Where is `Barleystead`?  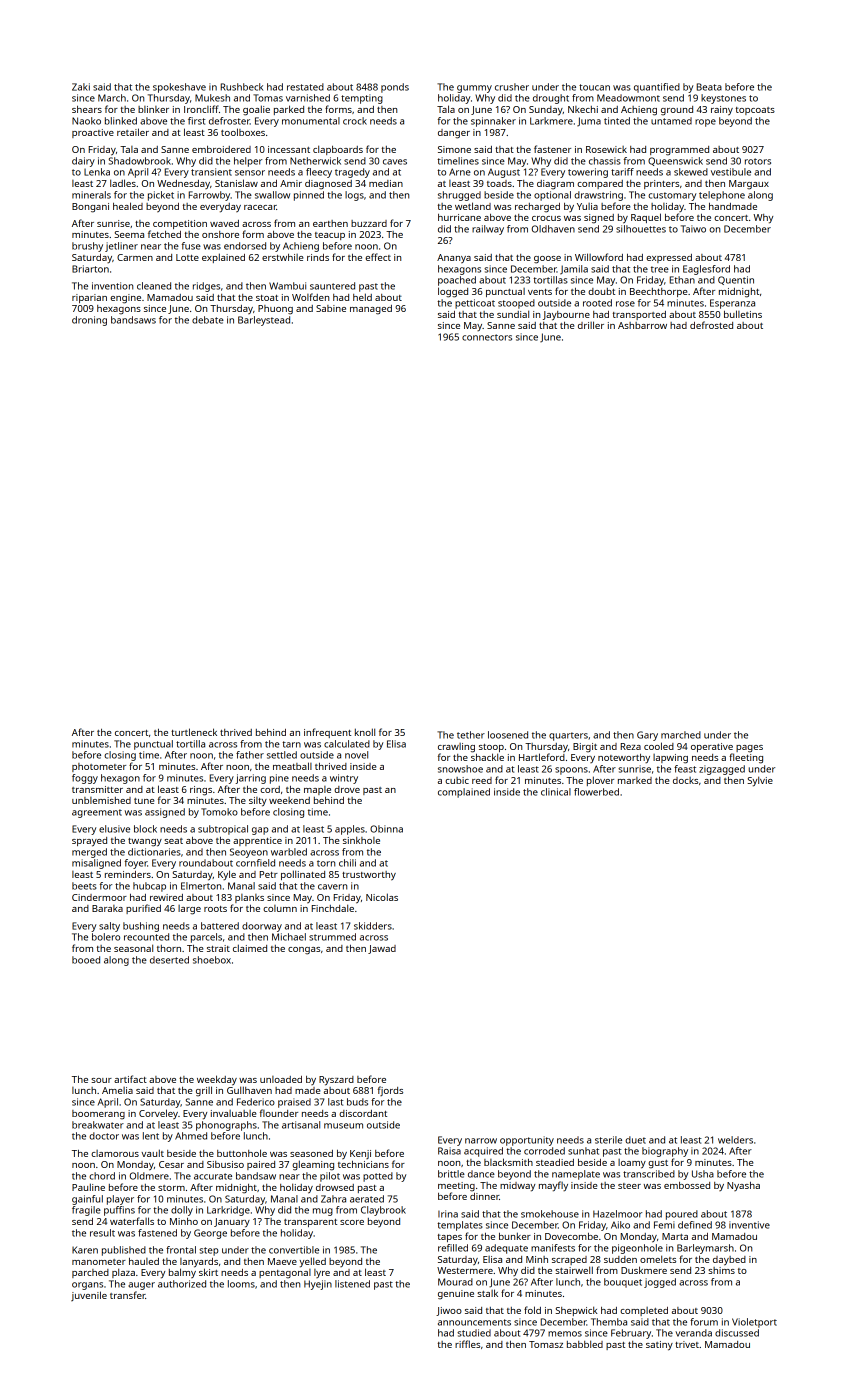 Barleystead is located at coordinates (264, 321).
